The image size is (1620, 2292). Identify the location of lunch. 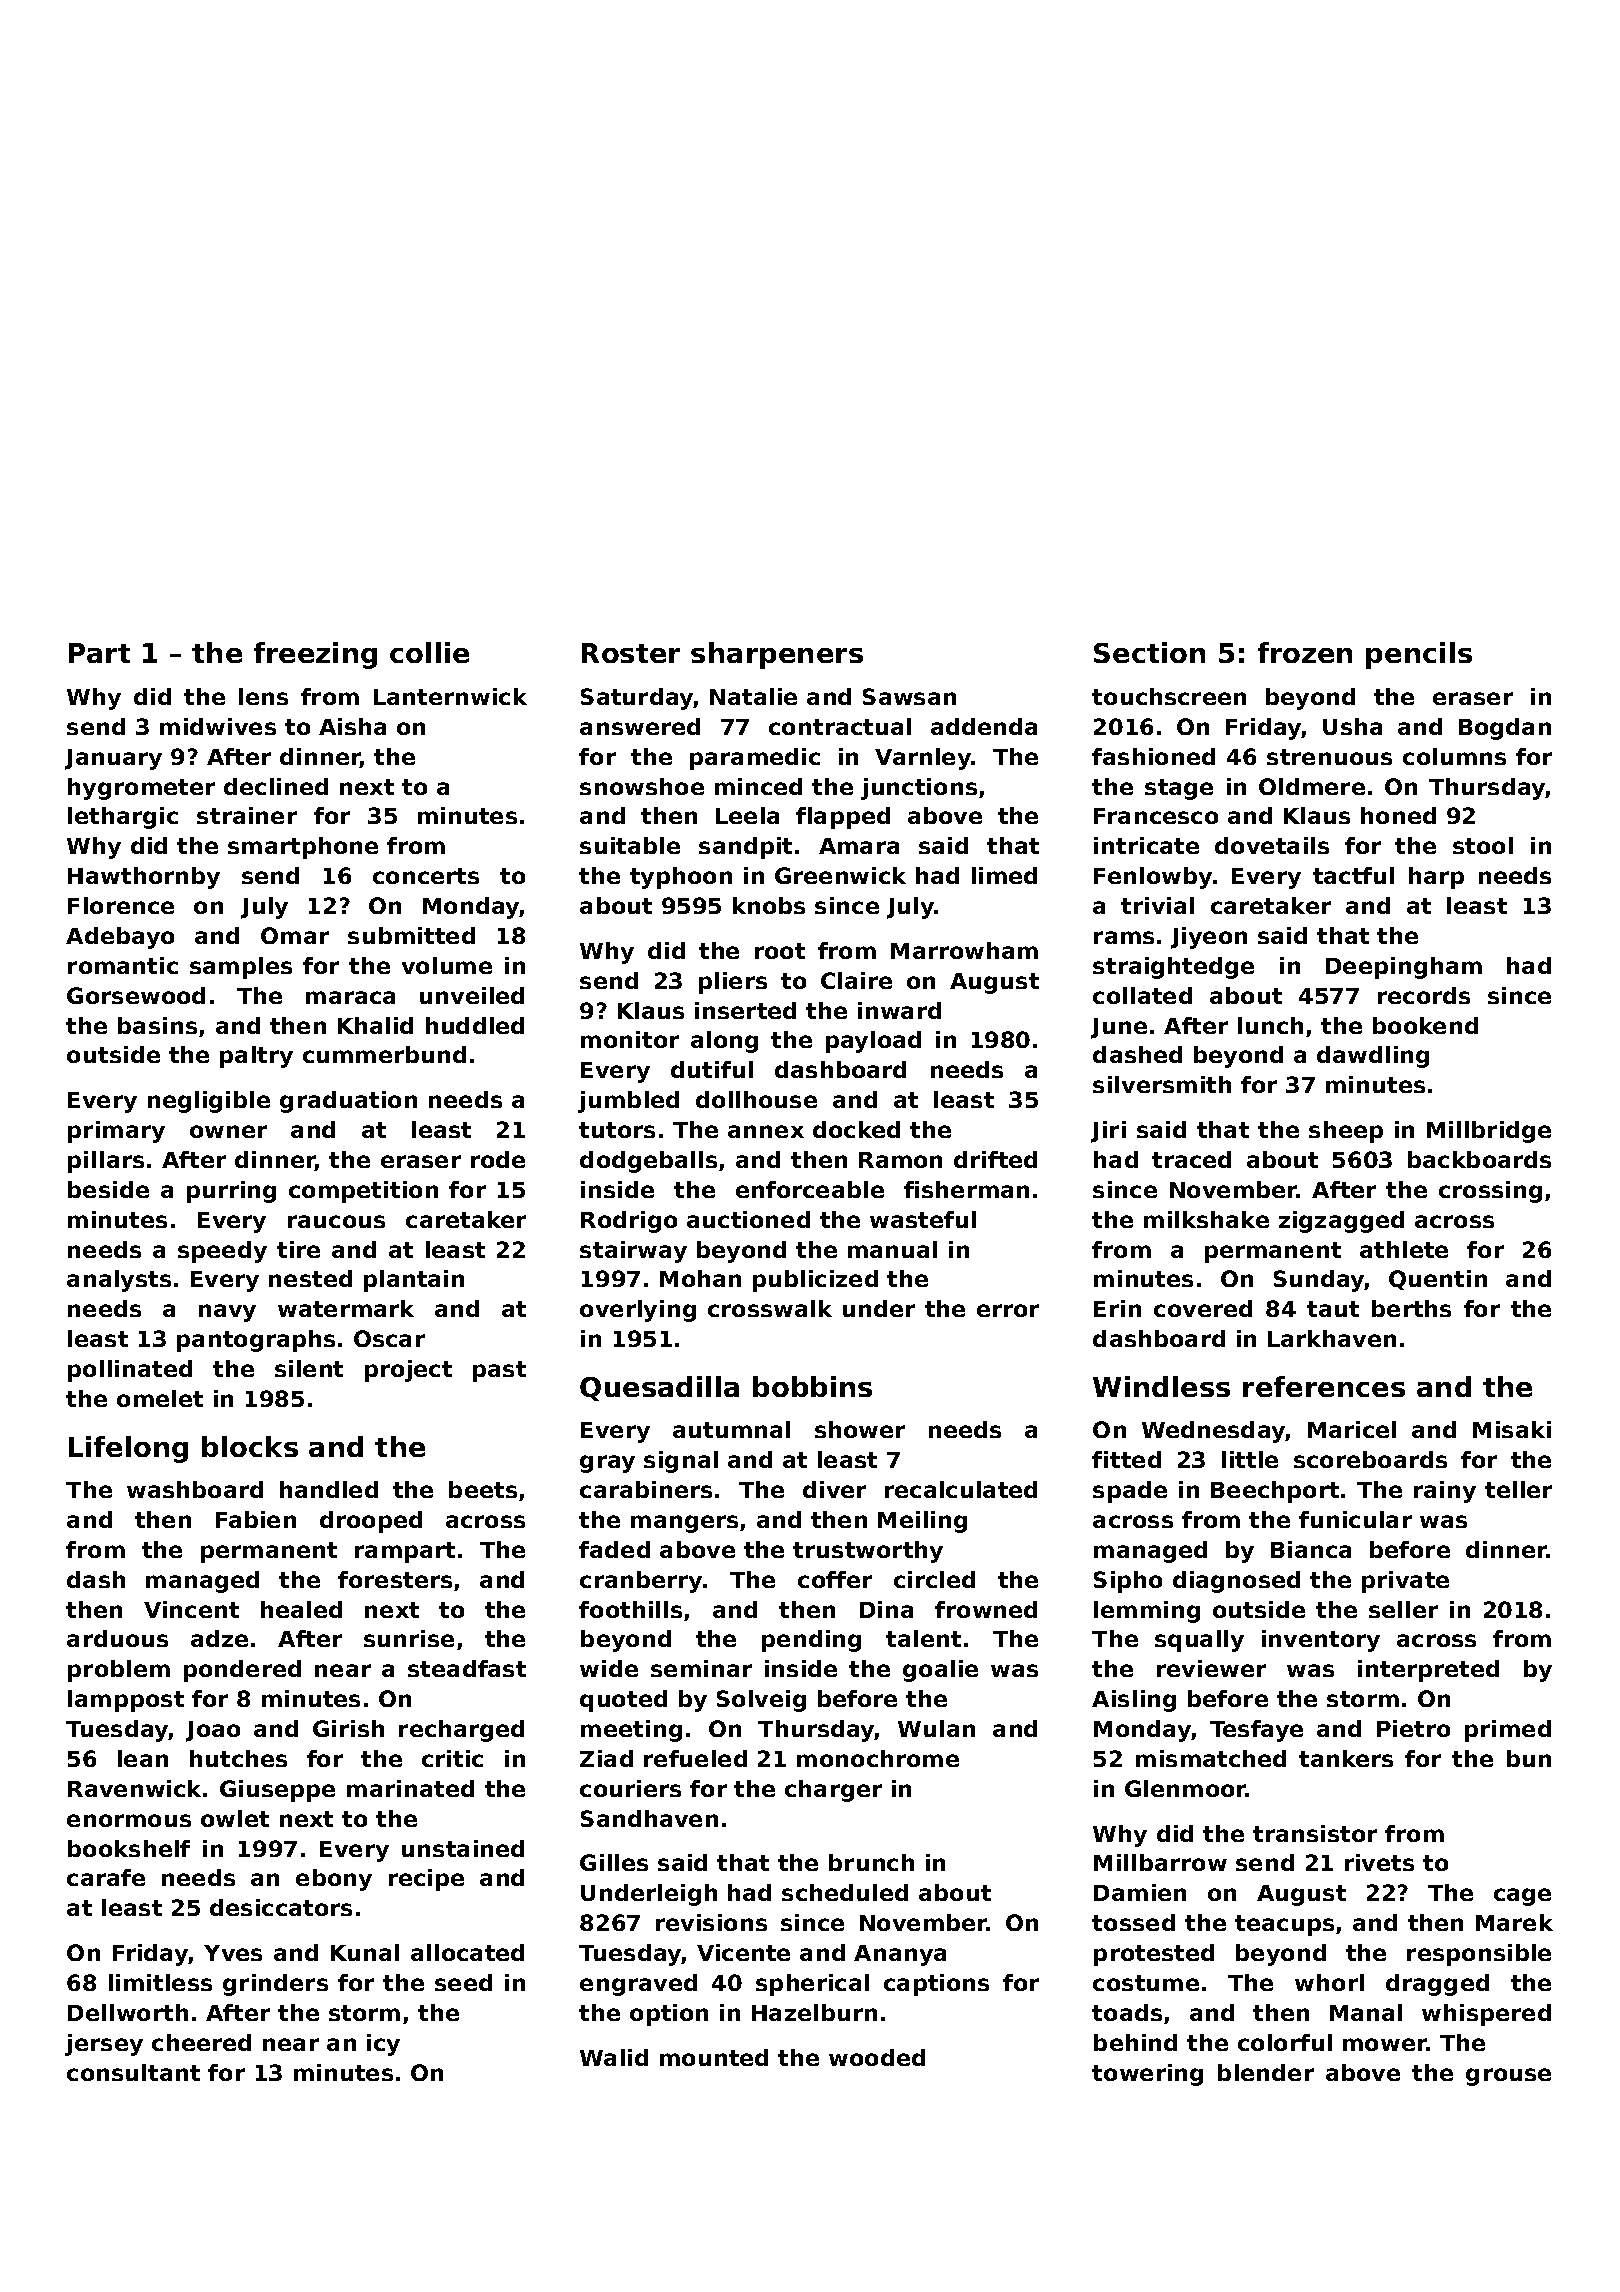
(1270, 1025).
